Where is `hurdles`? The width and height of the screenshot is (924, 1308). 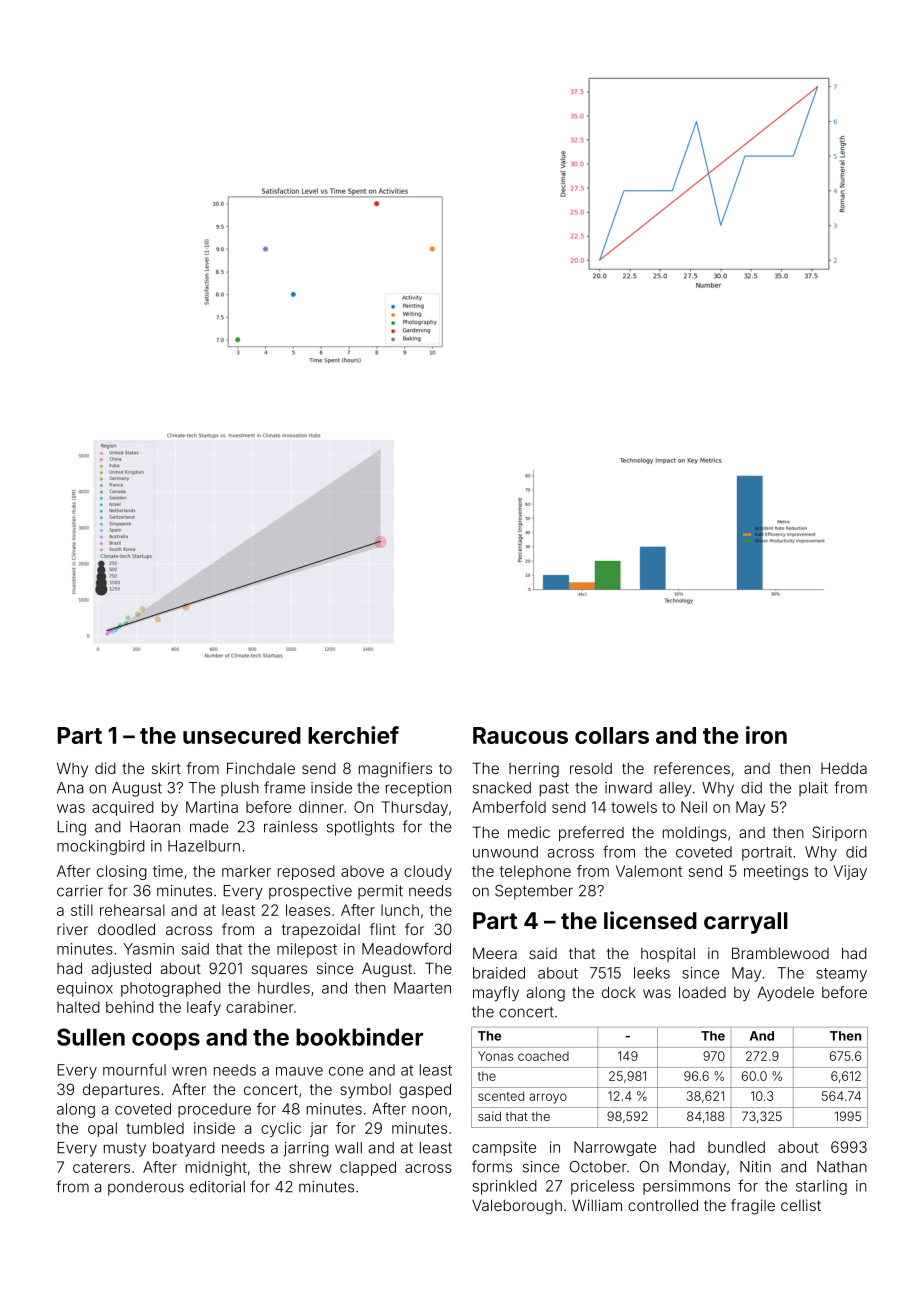
hurdles is located at coordinates (284, 988).
